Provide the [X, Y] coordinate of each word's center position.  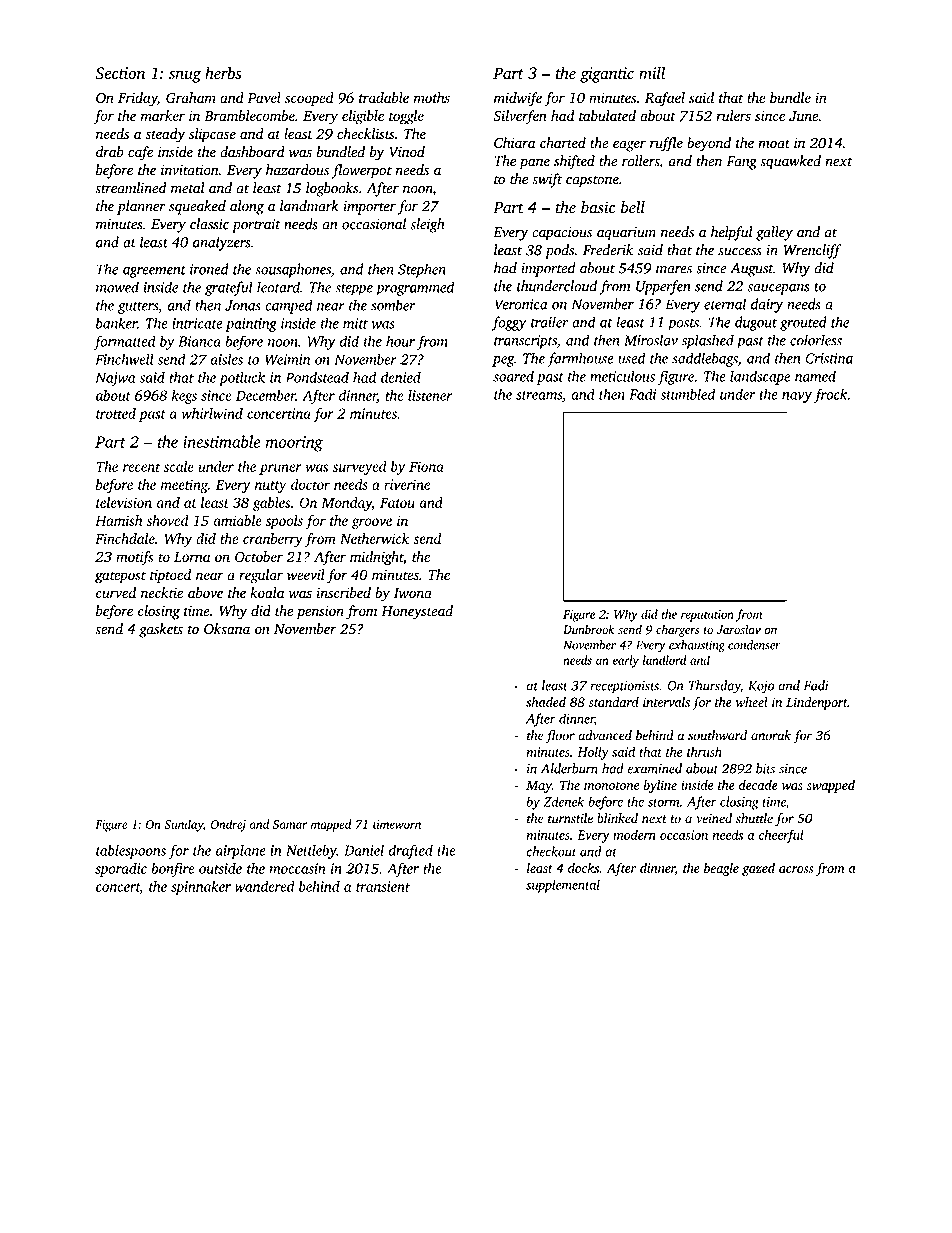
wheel [752, 702]
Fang [742, 163]
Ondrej [228, 825]
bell [633, 207]
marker [163, 115]
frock [831, 395]
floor [560, 737]
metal [188, 188]
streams [539, 395]
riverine [407, 484]
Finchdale [125, 538]
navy [797, 397]
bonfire [173, 869]
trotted [116, 413]
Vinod [407, 152]
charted [563, 143]
